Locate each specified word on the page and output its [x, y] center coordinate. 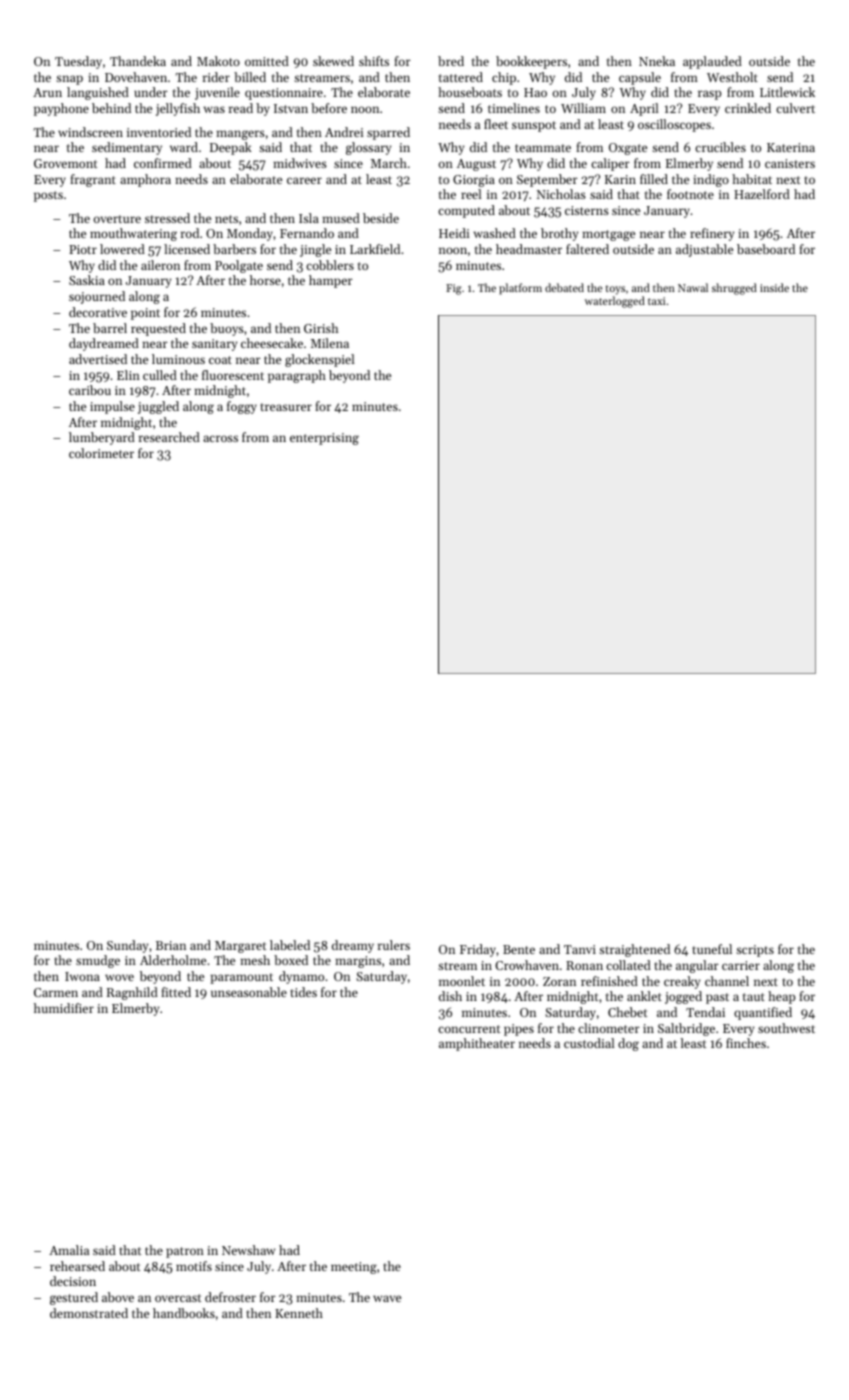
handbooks [184, 1313]
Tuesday [78, 62]
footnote [690, 194]
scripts [755, 951]
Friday [478, 950]
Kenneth [299, 1313]
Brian [171, 945]
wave [387, 1298]
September [547, 180]
